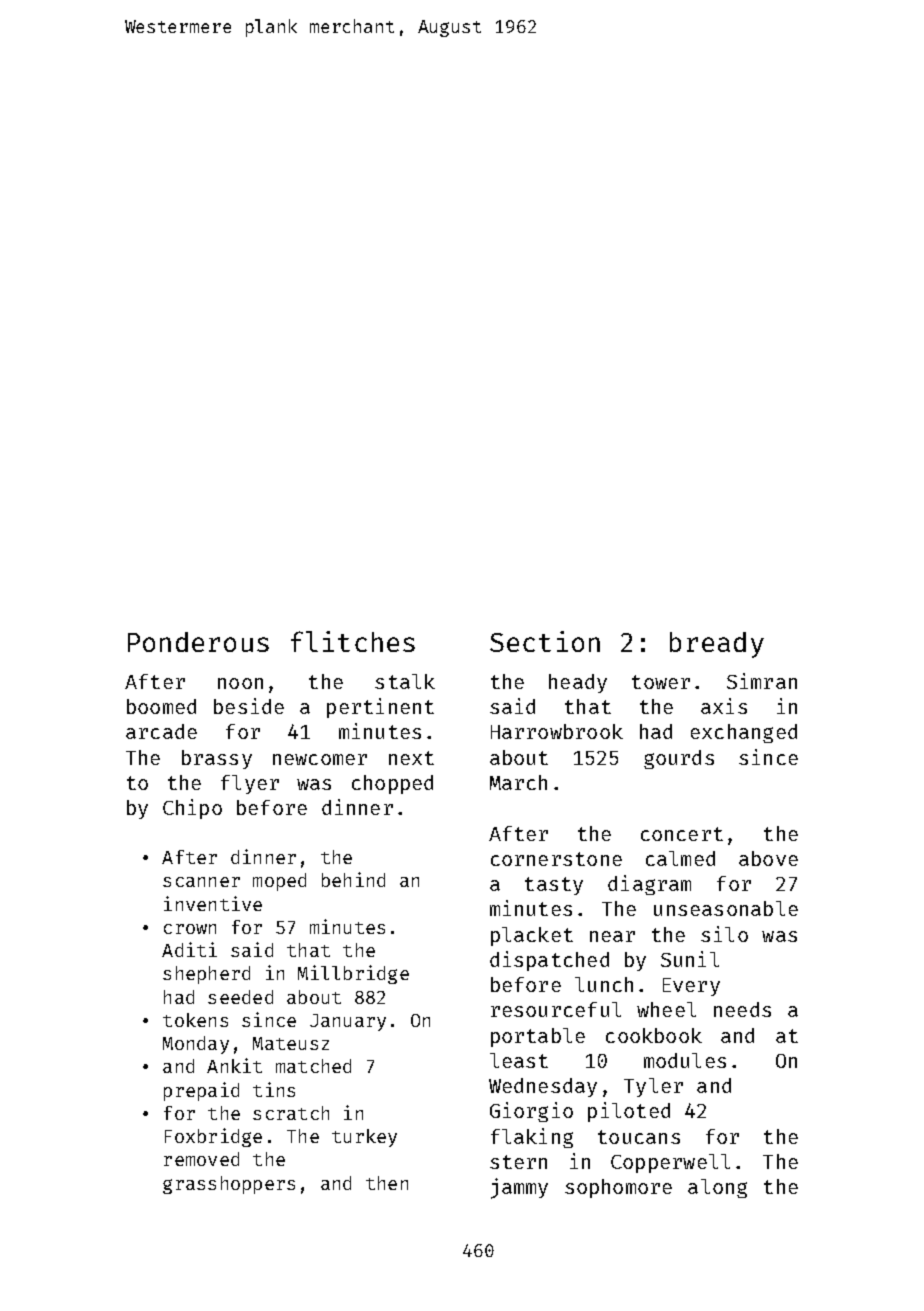  What do you see at coordinates (724, 706) in the document?
I see `axis` at bounding box center [724, 706].
